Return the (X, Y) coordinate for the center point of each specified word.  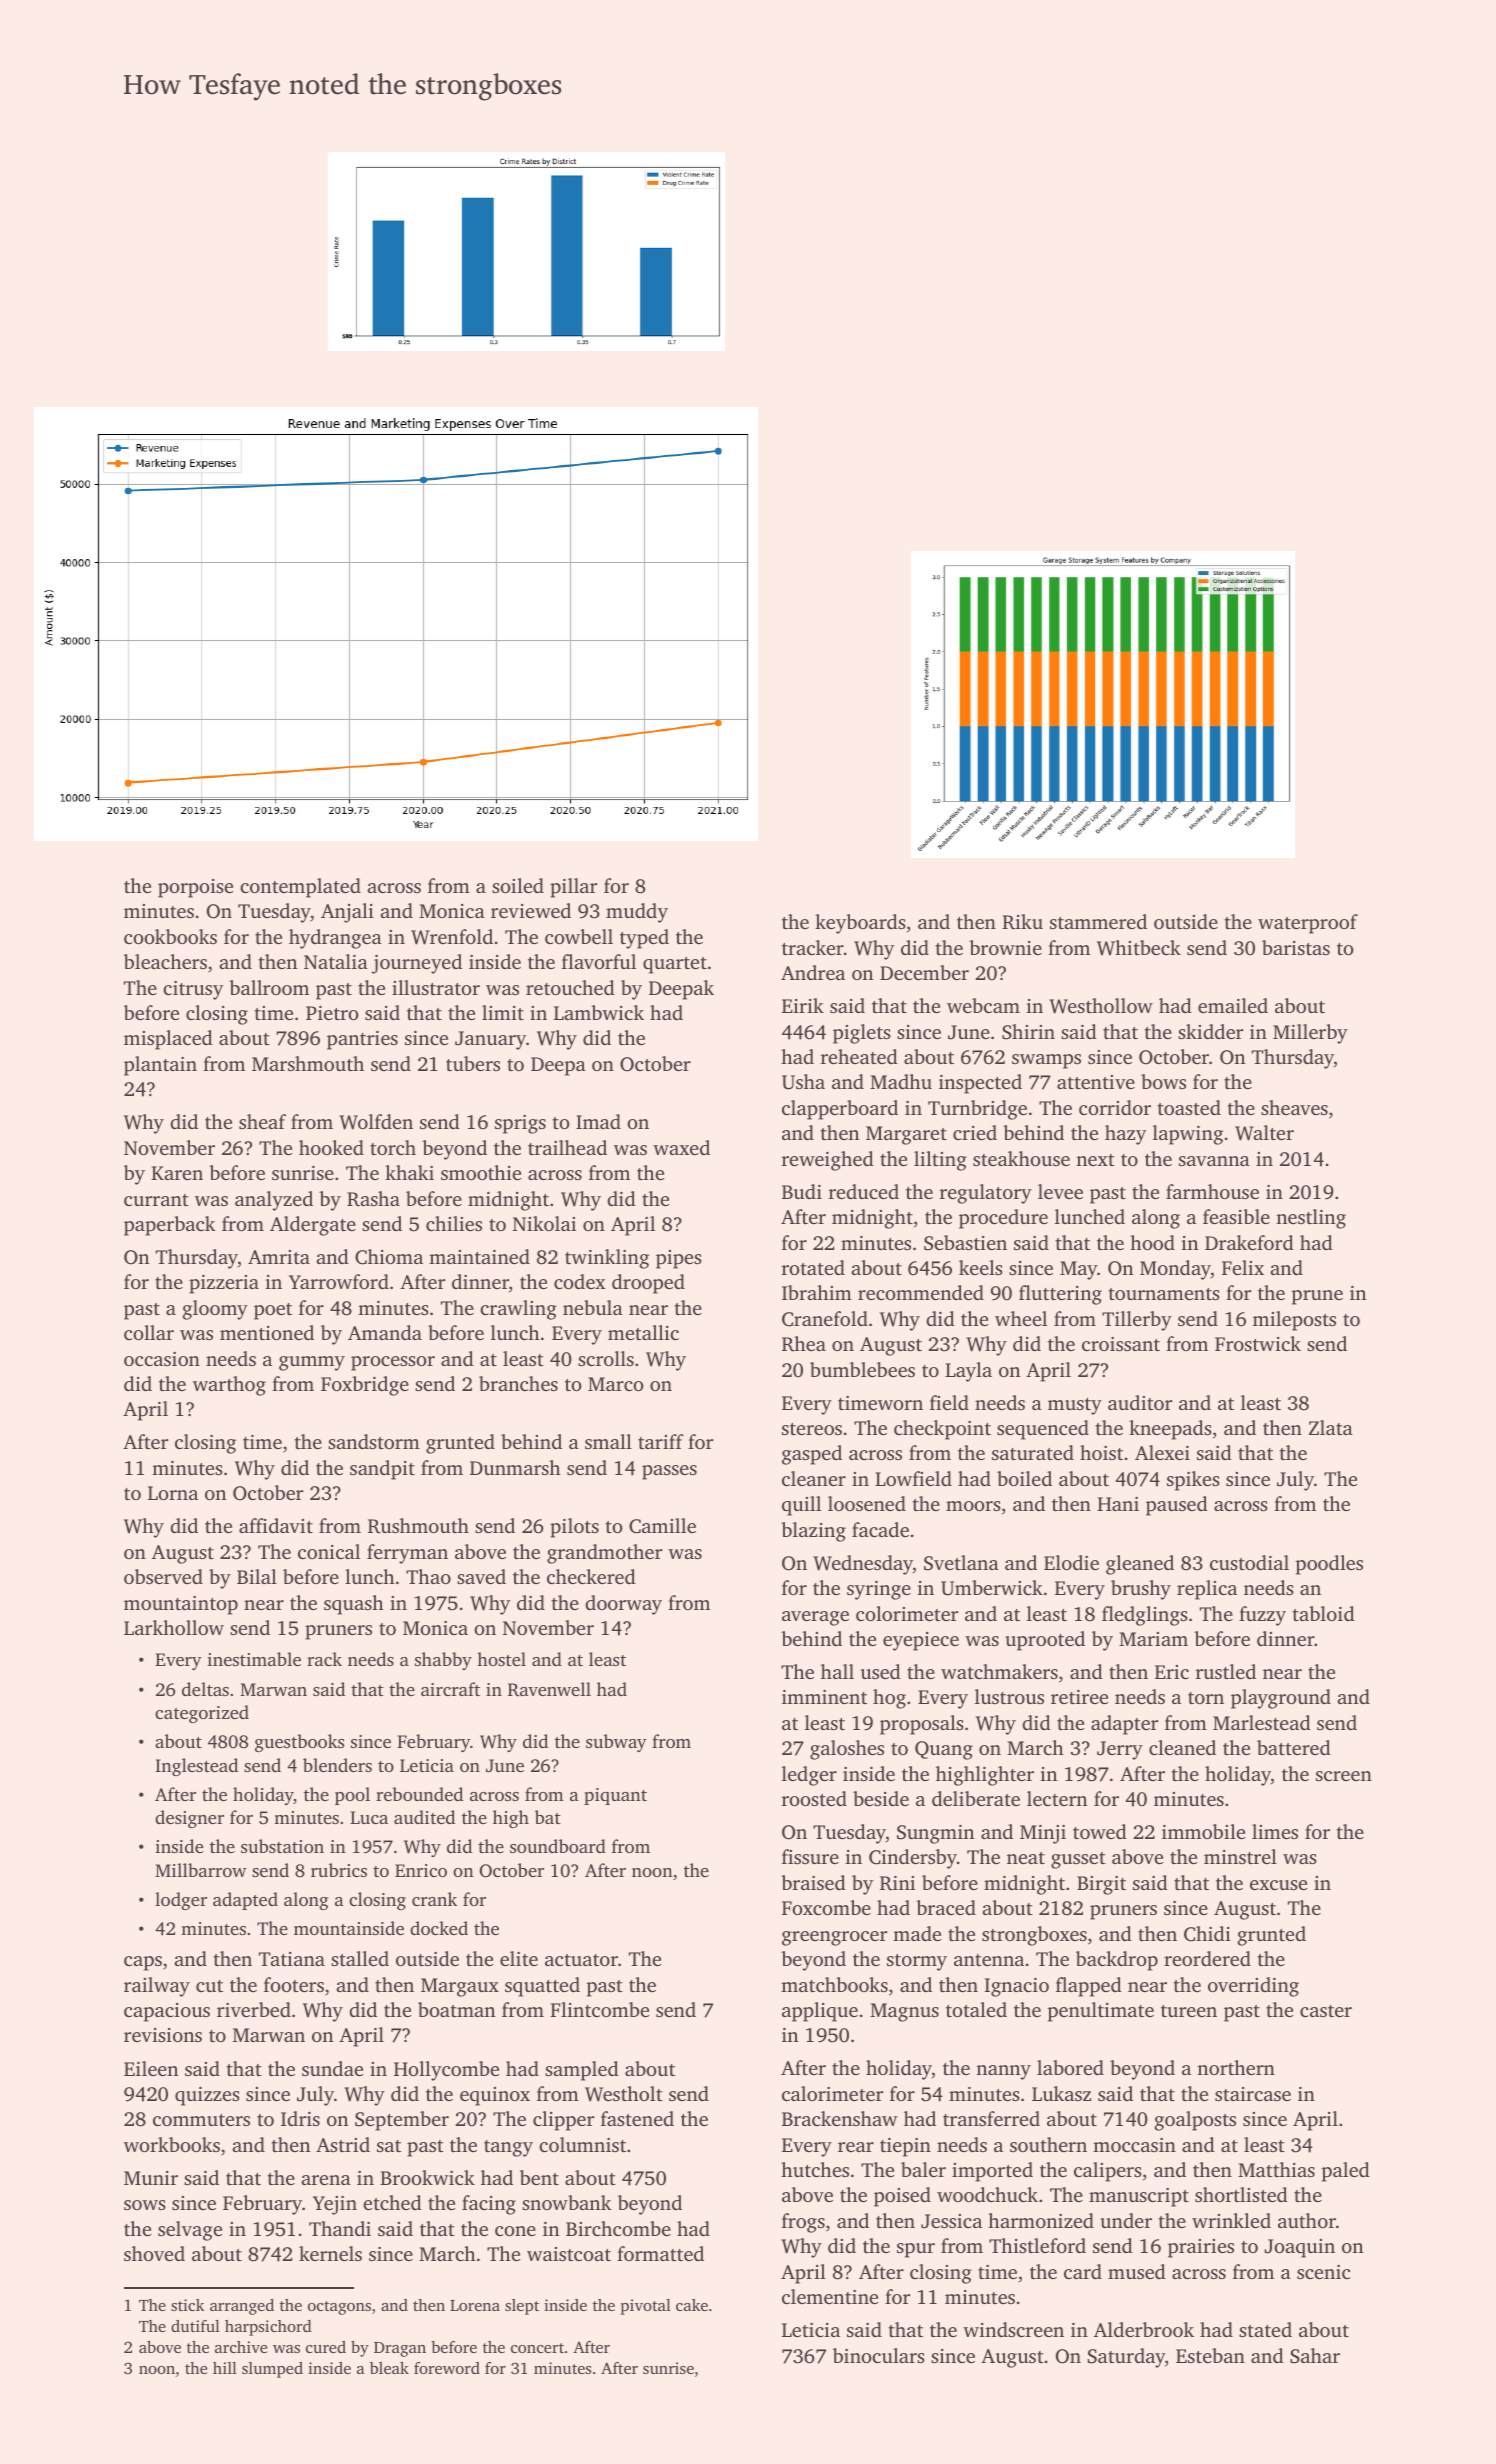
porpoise (195, 888)
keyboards (860, 924)
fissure (810, 1856)
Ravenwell (549, 1689)
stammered (1098, 921)
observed (163, 1576)
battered (1294, 1747)
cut (209, 1986)
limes (1275, 1831)
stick (188, 2305)
